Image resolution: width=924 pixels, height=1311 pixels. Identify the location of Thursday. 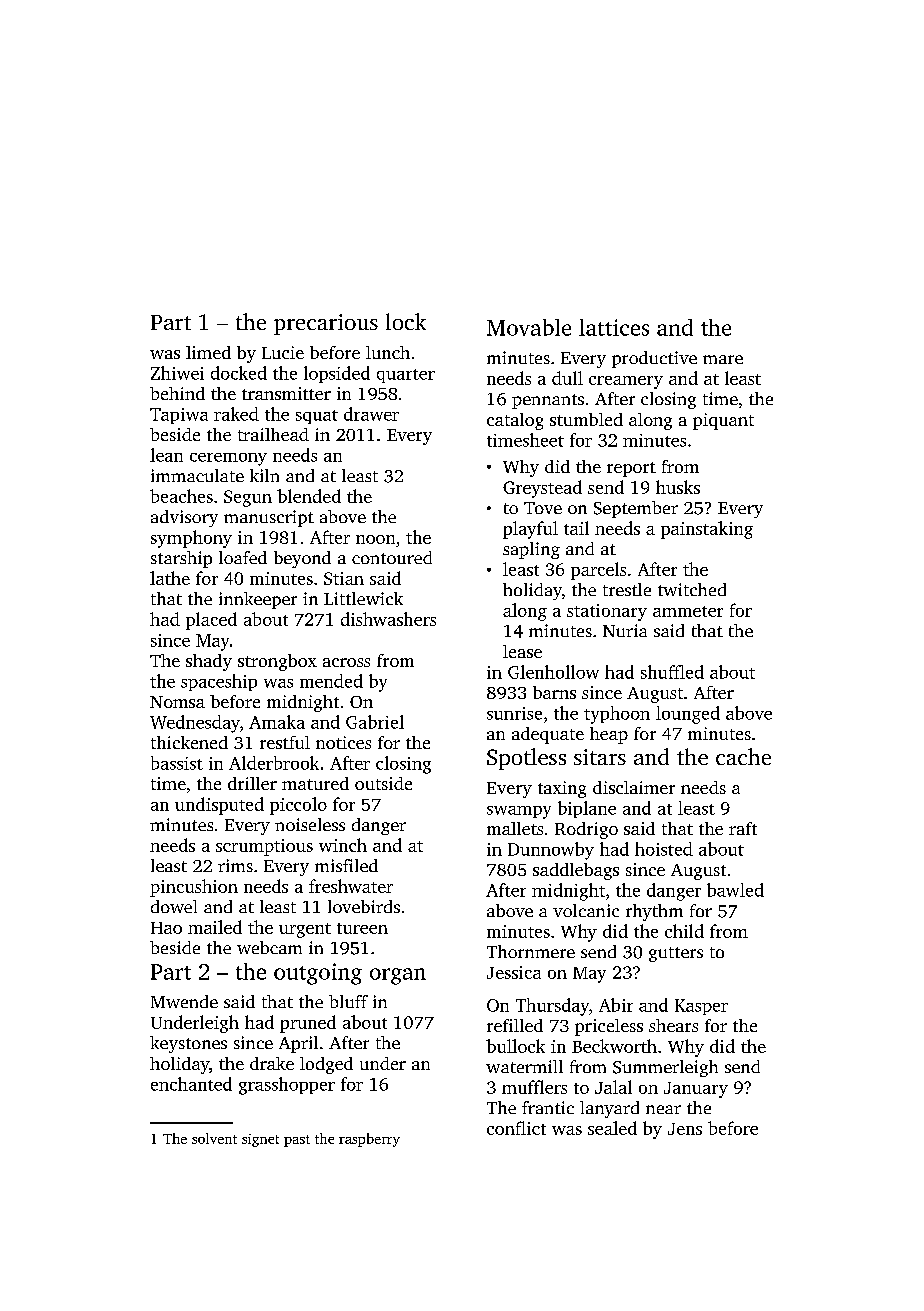
(552, 1007).
